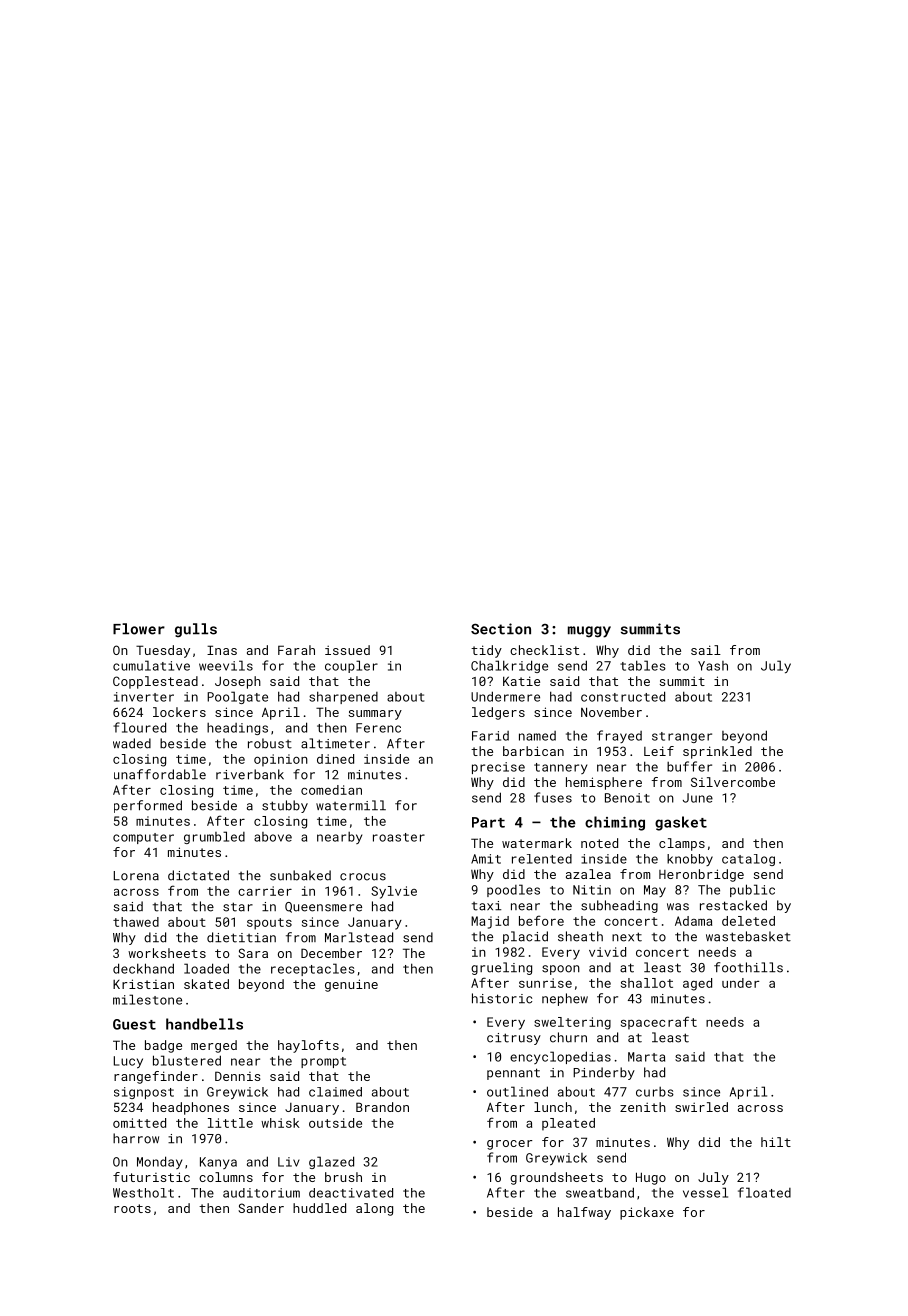 The image size is (908, 1316). I want to click on pennant, so click(513, 1074).
